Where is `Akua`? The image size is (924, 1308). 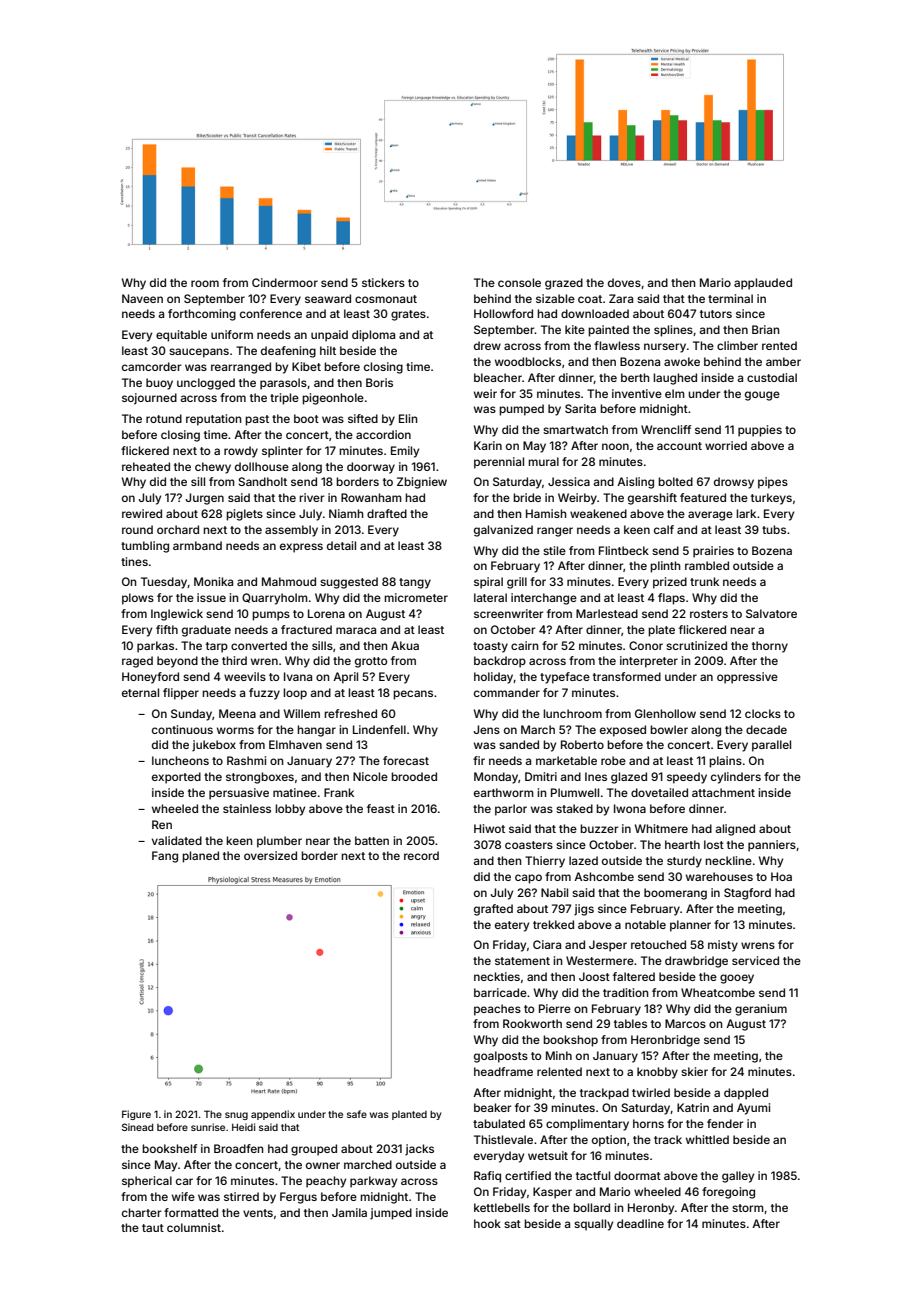
Akua is located at coordinates (405, 645).
